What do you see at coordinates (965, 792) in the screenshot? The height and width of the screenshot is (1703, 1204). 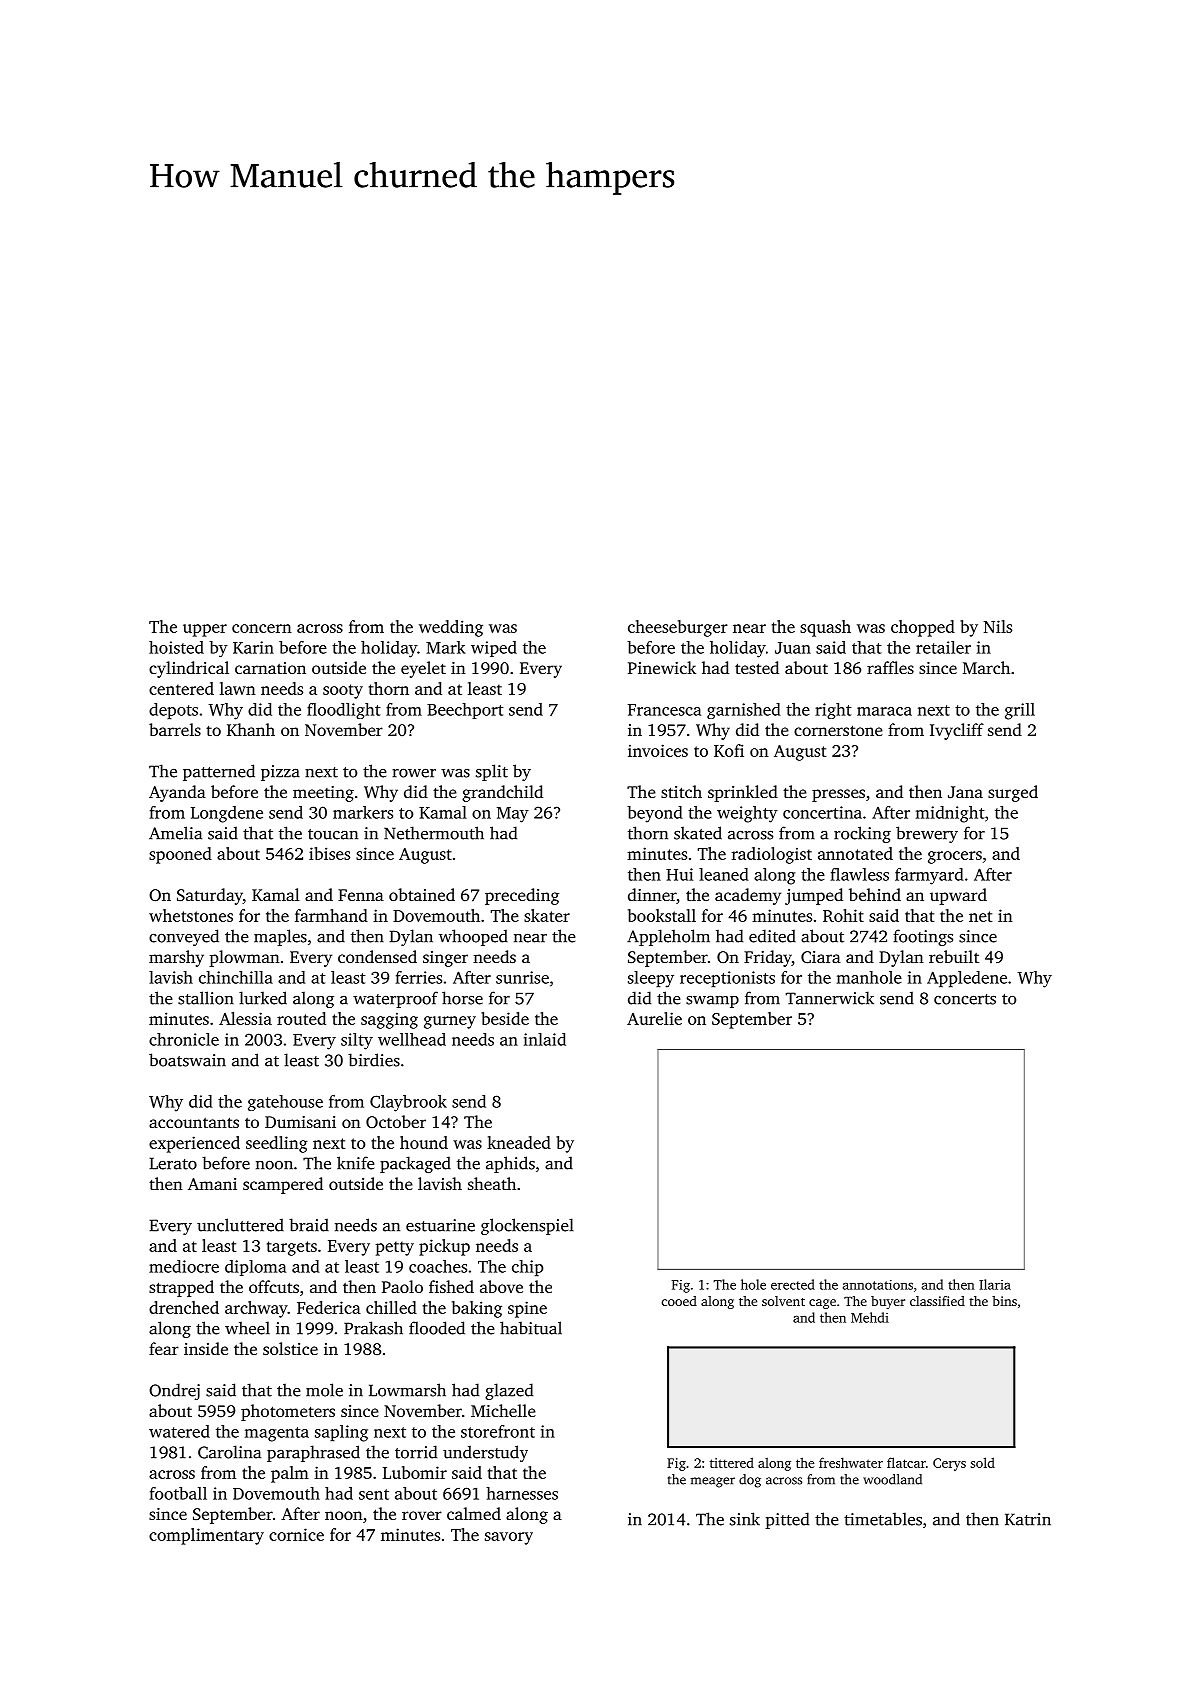 I see `Jana` at bounding box center [965, 792].
